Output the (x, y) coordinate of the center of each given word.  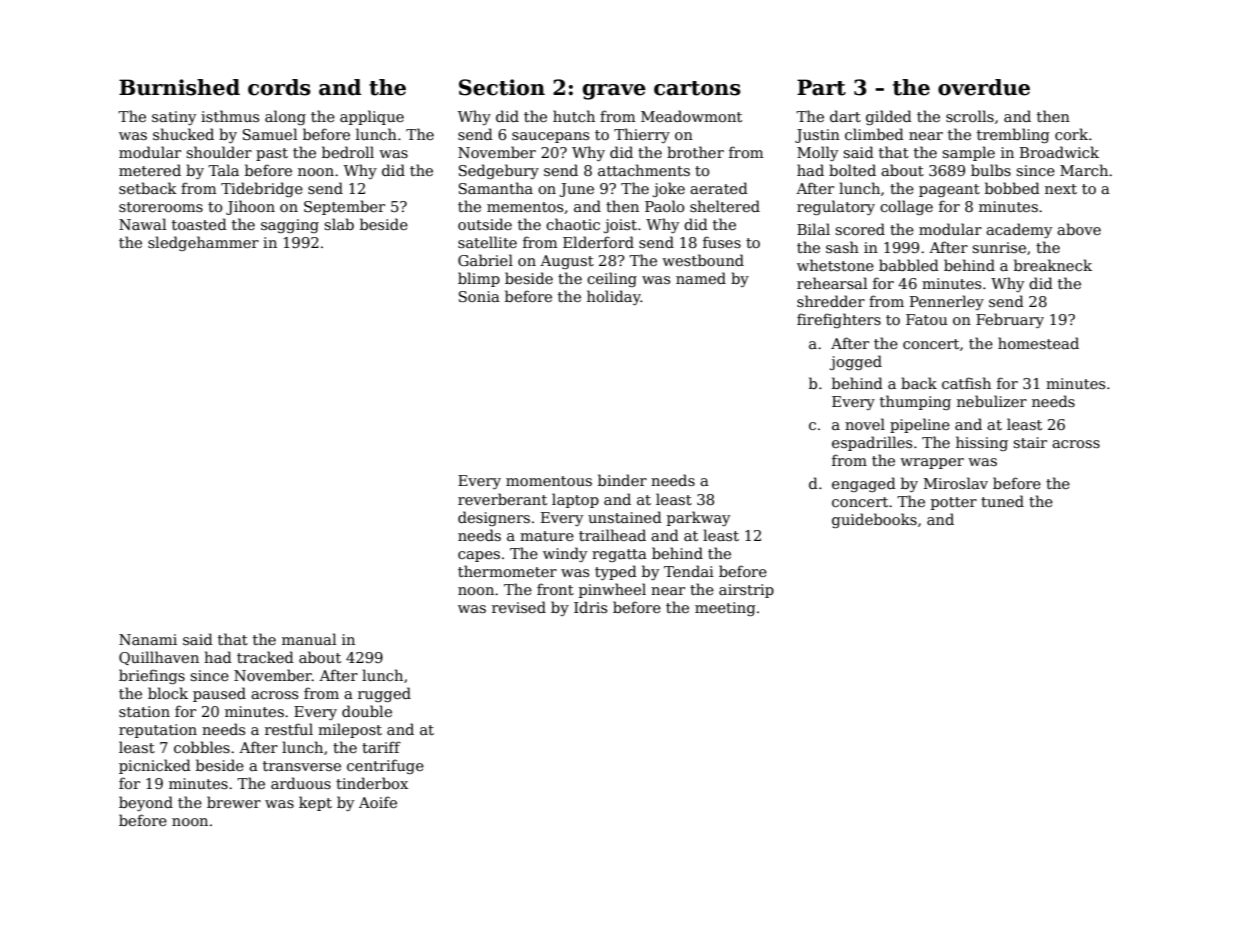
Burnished (179, 87)
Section (502, 87)
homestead (1038, 343)
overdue (984, 87)
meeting (725, 609)
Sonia (479, 296)
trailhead (612, 535)
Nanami (148, 639)
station (144, 711)
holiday (614, 297)
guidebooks (874, 520)
